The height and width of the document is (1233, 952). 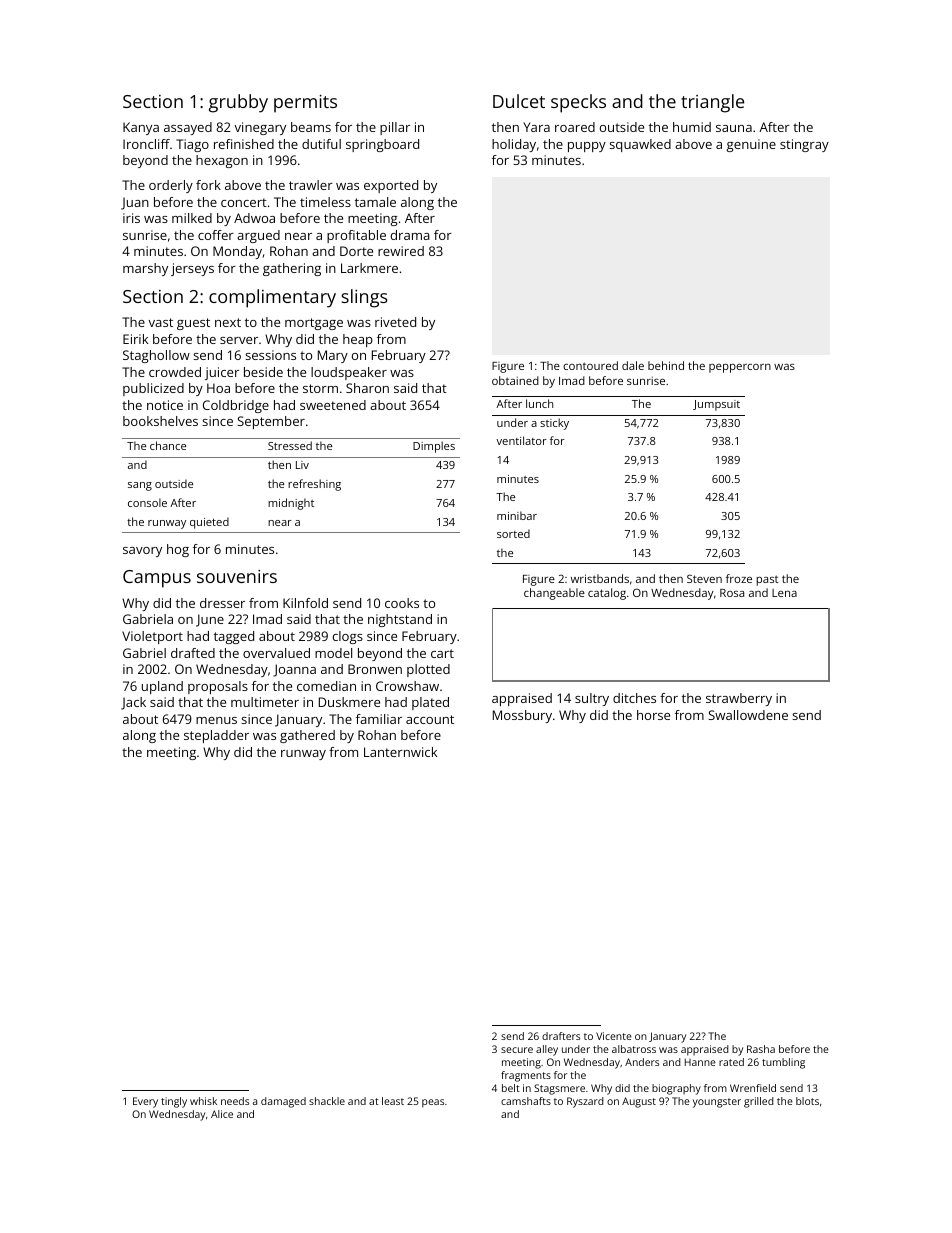 I want to click on permits, so click(x=305, y=104).
